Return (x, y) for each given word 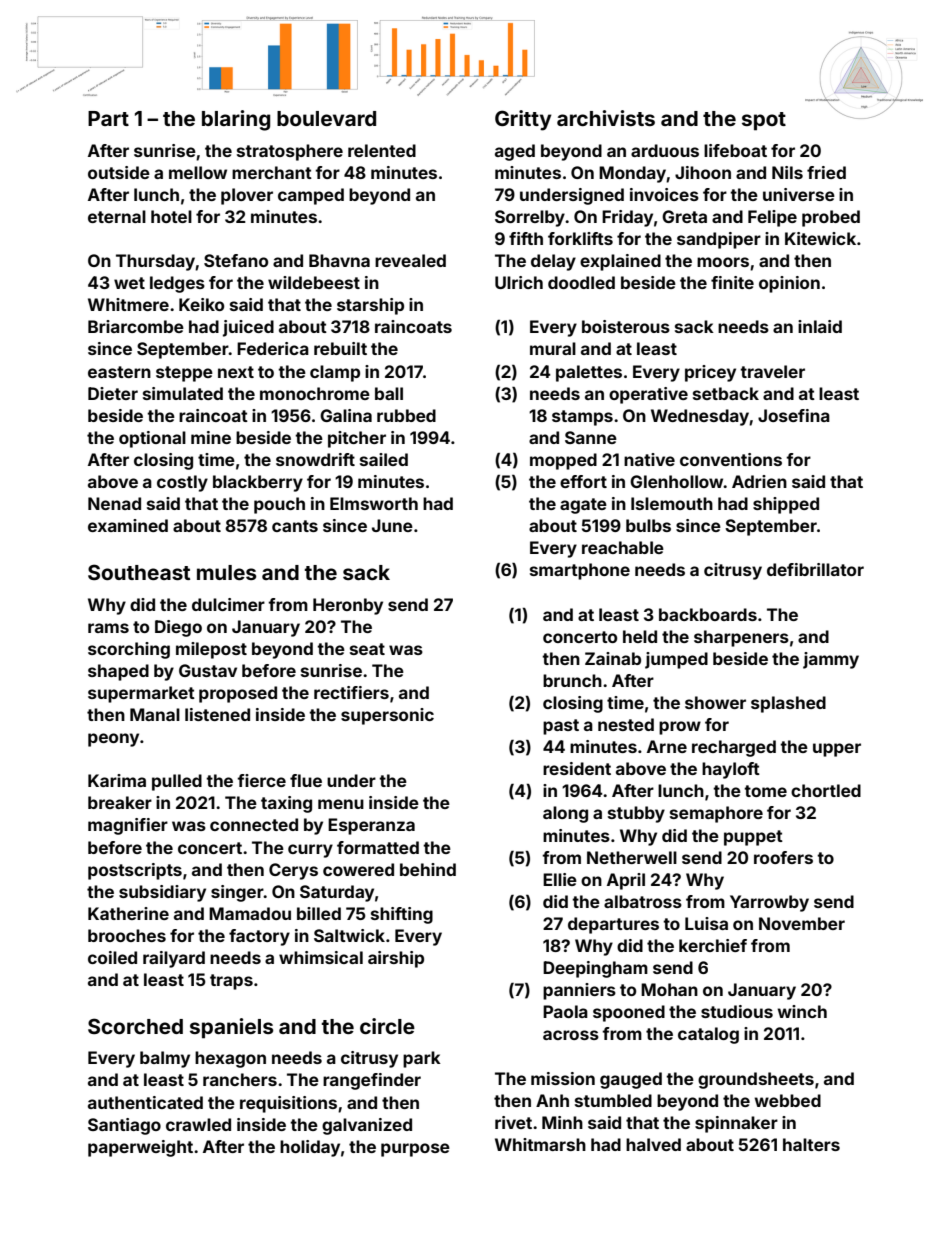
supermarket (141, 694)
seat (367, 649)
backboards (708, 614)
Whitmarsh (540, 1144)
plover (247, 196)
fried (826, 172)
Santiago (124, 1126)
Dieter (113, 393)
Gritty (523, 120)
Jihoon (703, 172)
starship (370, 306)
